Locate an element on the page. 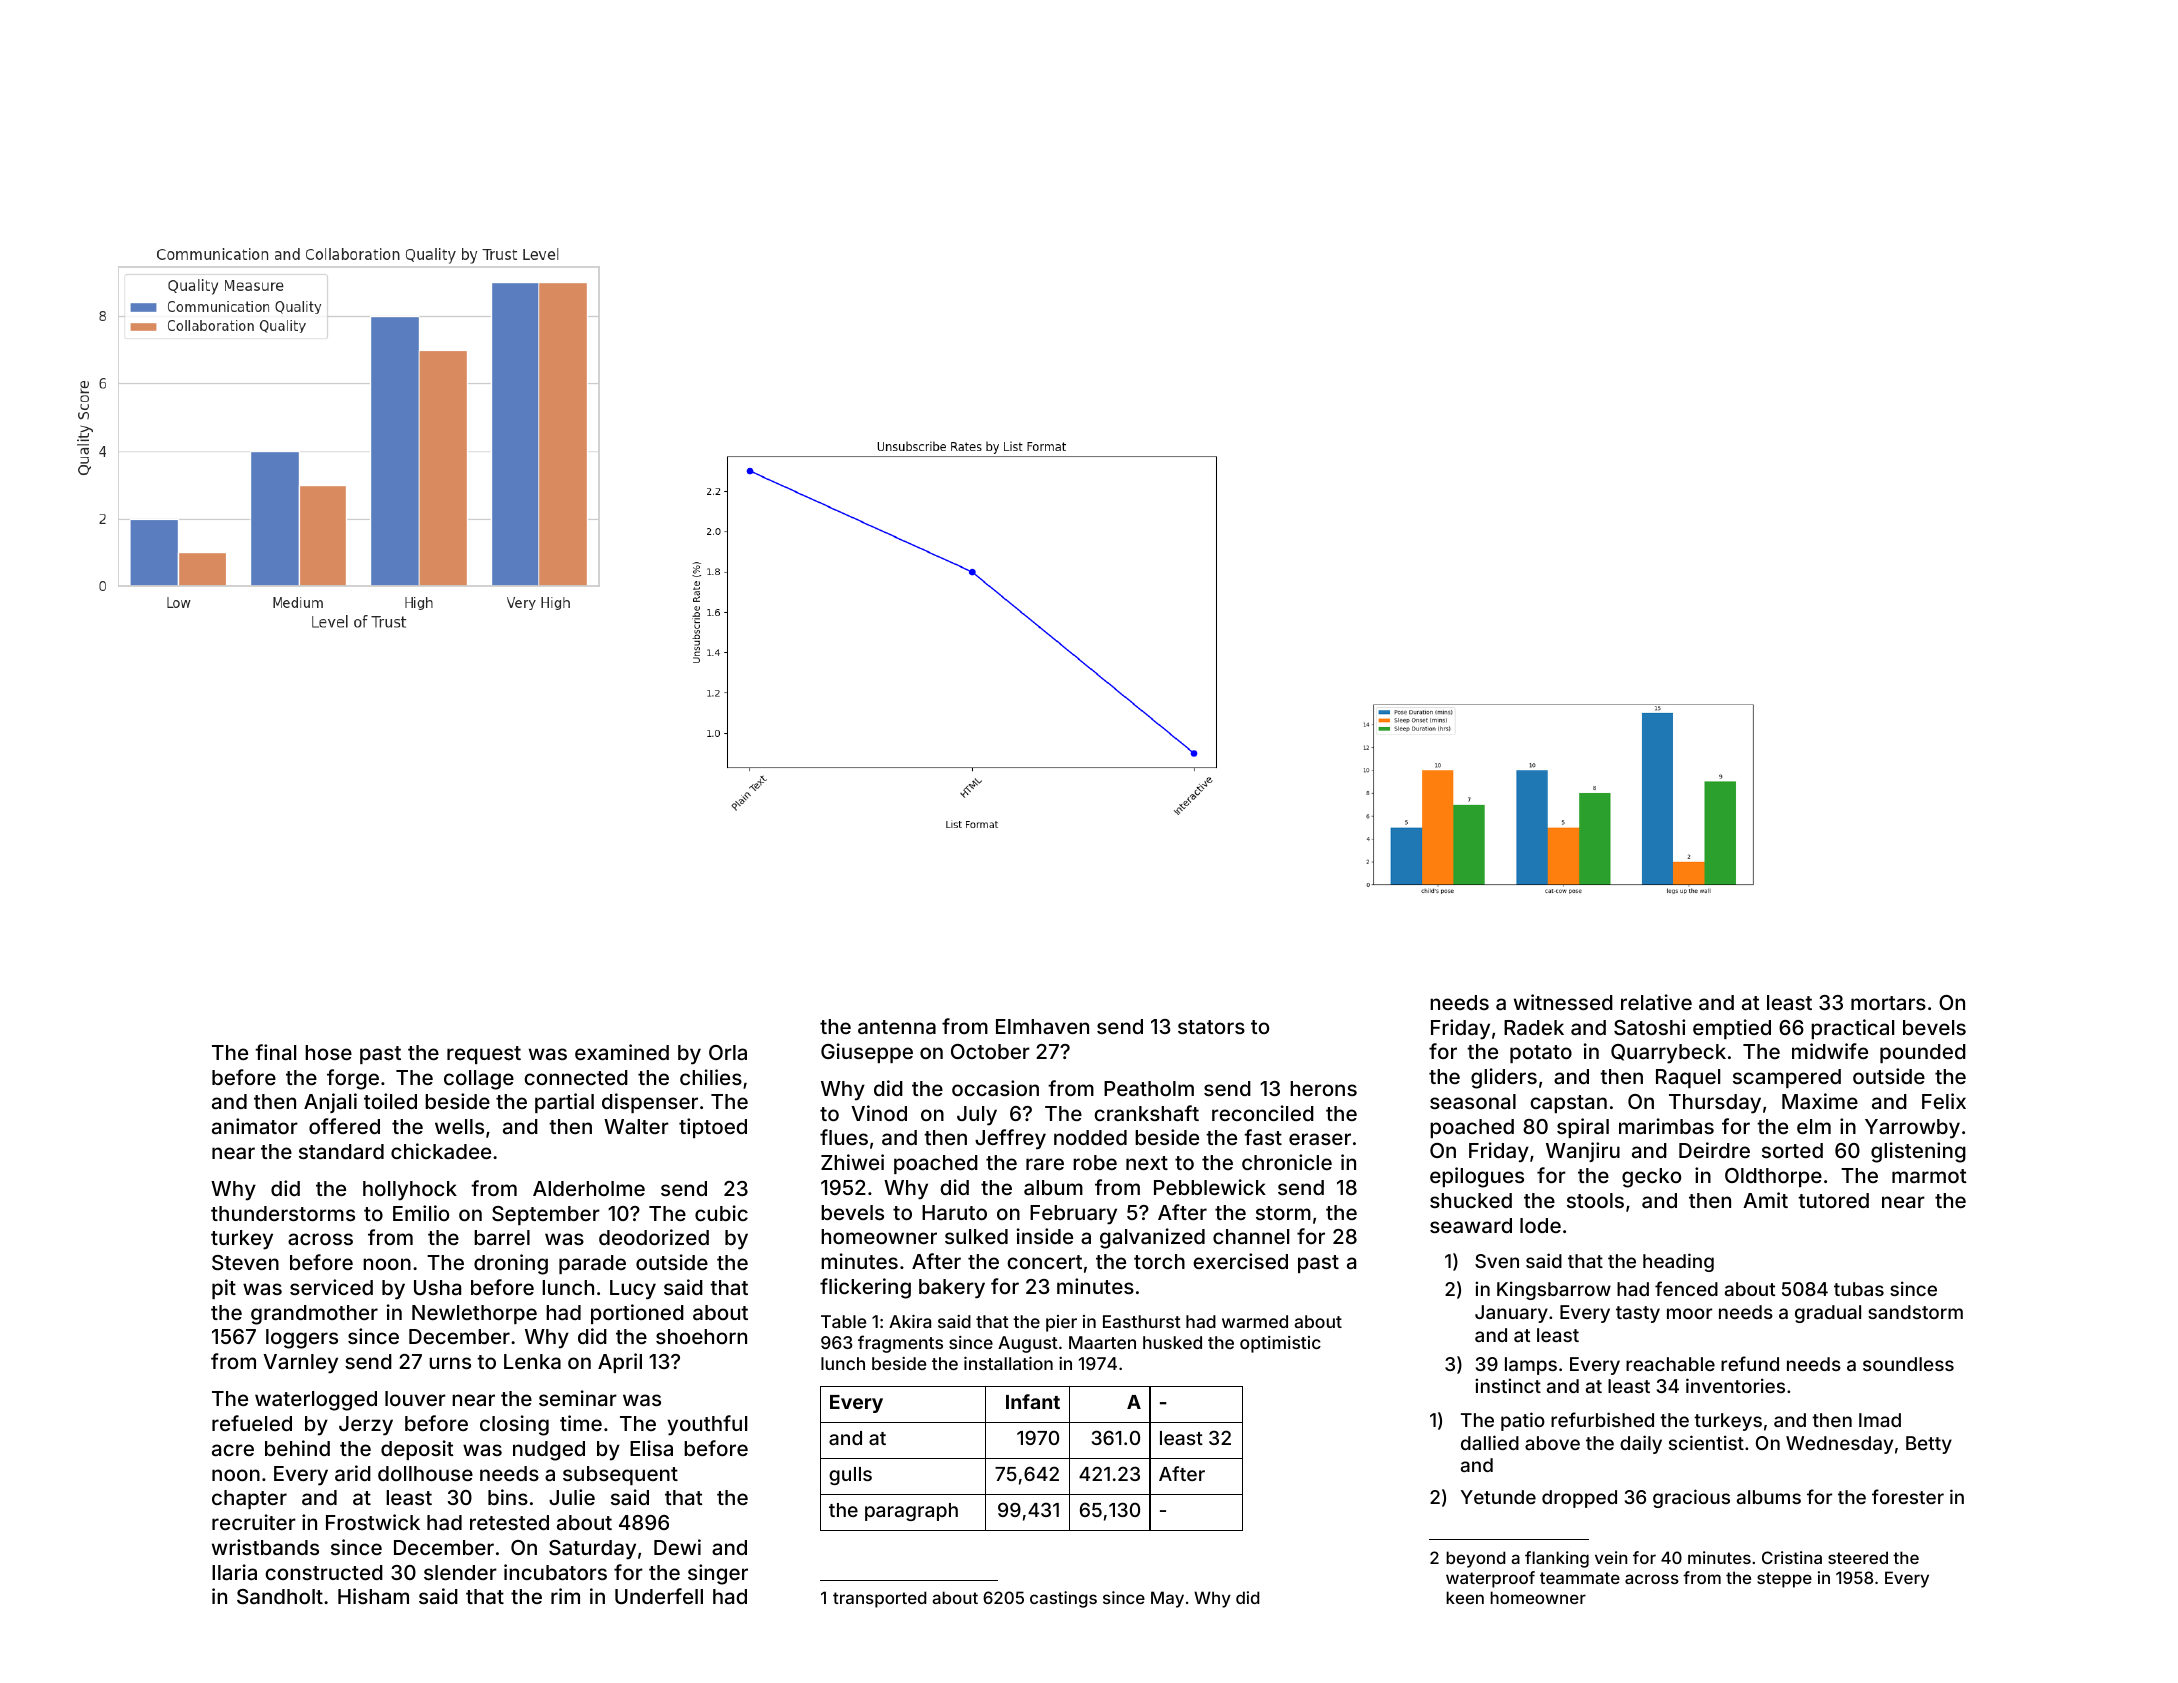 The width and height of the image is (2178, 1683). standard is located at coordinates (341, 1151).
